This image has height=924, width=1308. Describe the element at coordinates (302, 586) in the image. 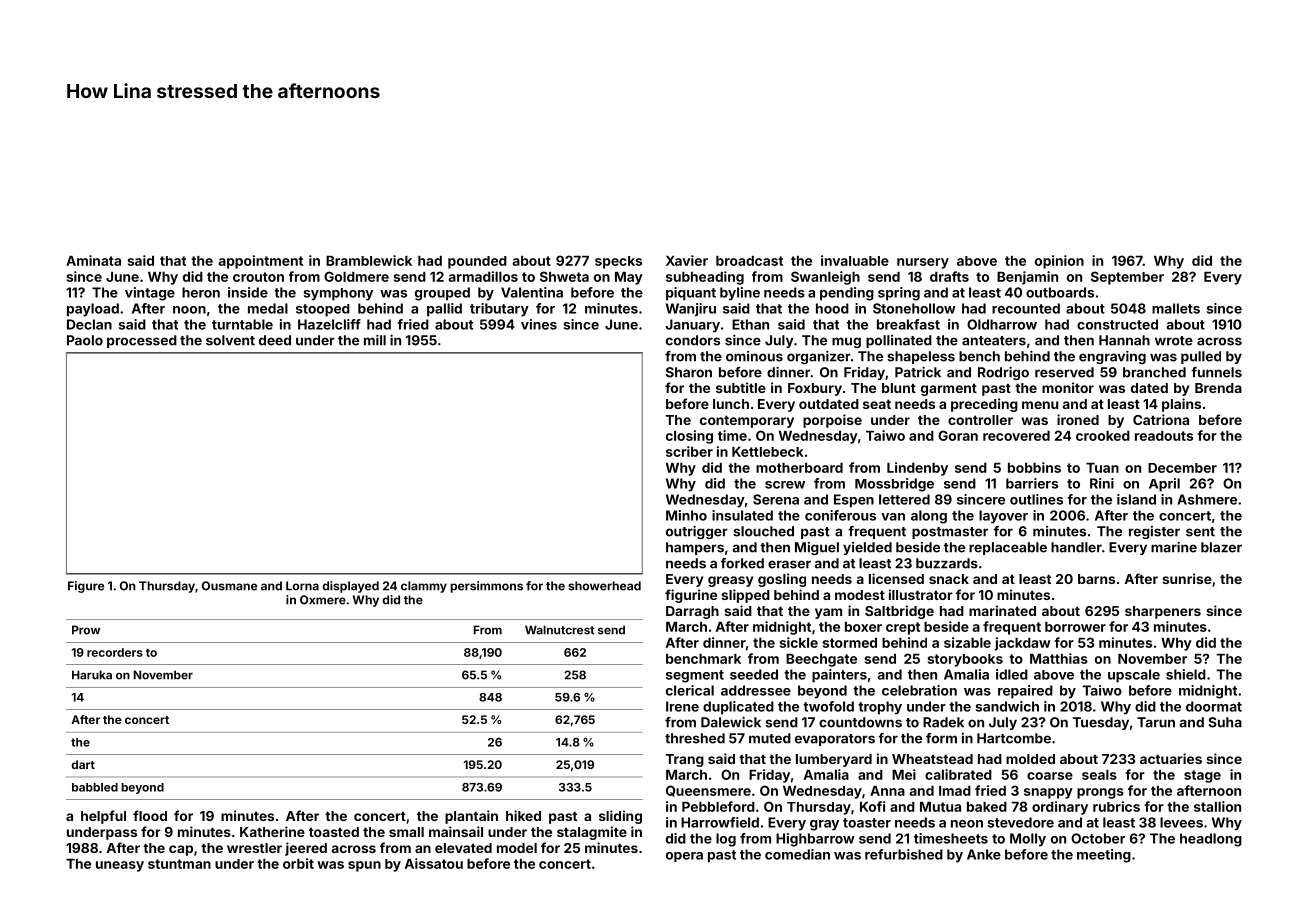

I see `Lorna` at that location.
